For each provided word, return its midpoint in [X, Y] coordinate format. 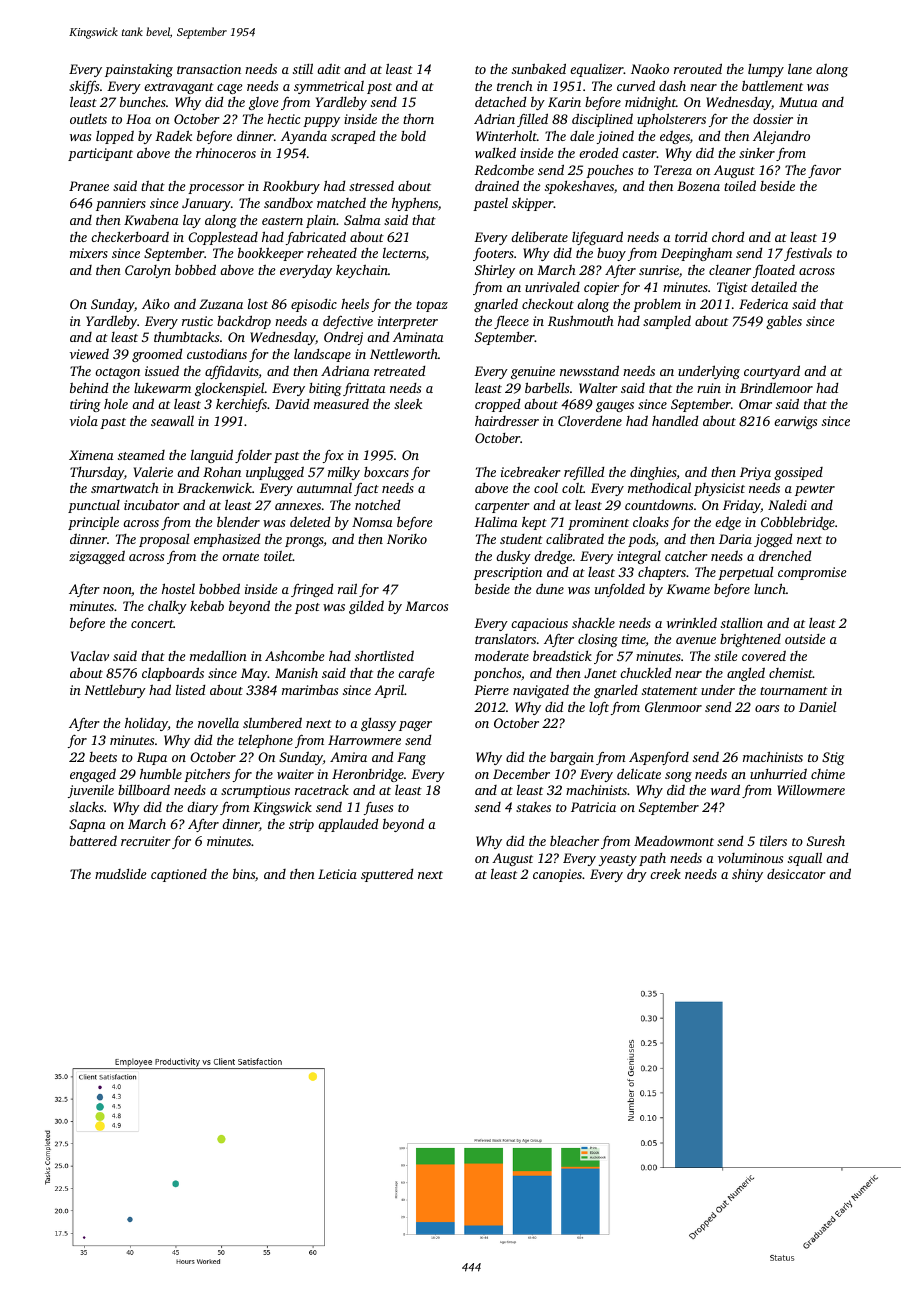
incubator [152, 505]
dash [672, 86]
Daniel [817, 707]
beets [103, 757]
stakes [533, 807]
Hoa [138, 119]
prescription [507, 573]
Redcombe [504, 169]
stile [726, 656]
